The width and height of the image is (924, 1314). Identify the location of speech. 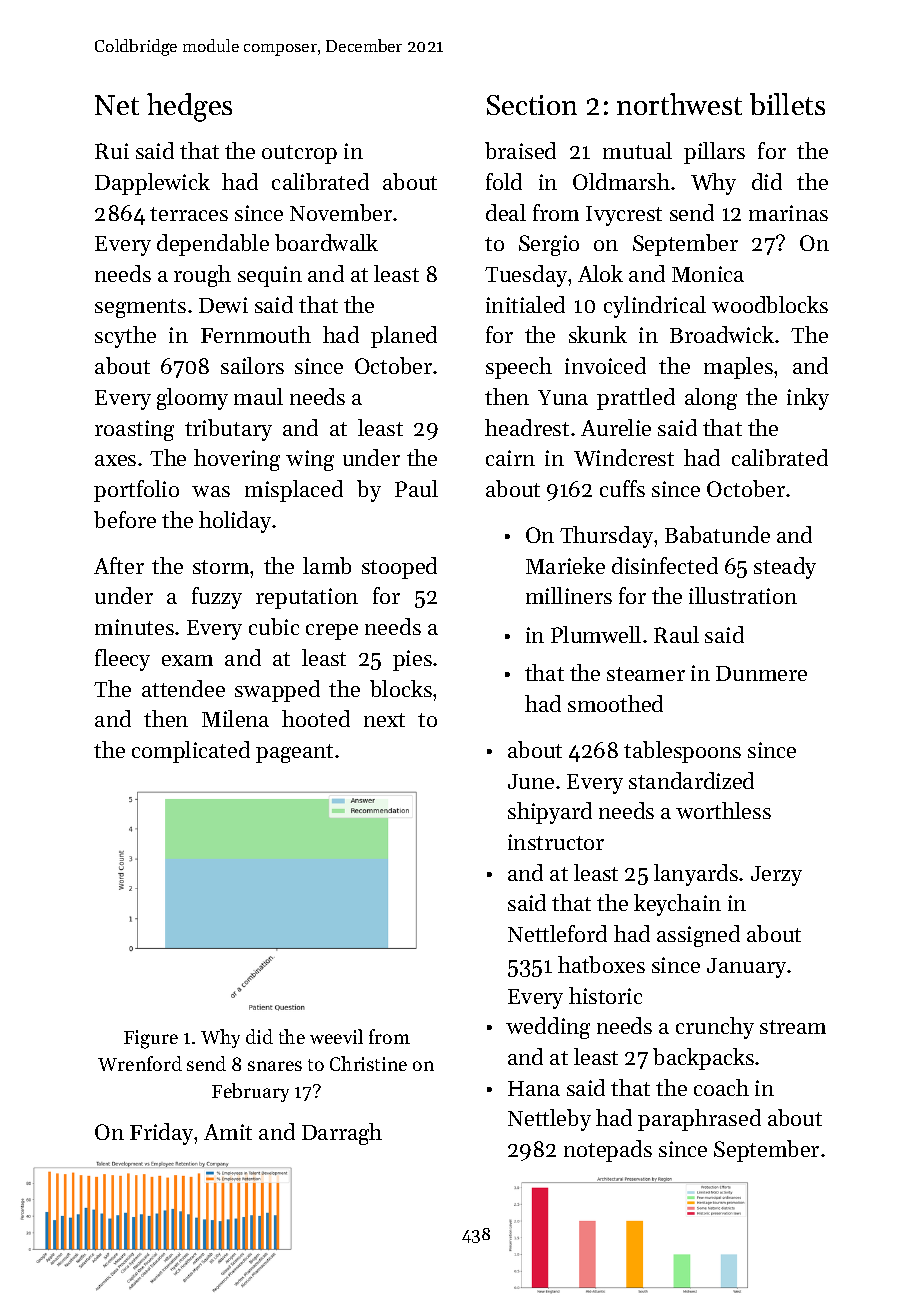
(519, 368).
